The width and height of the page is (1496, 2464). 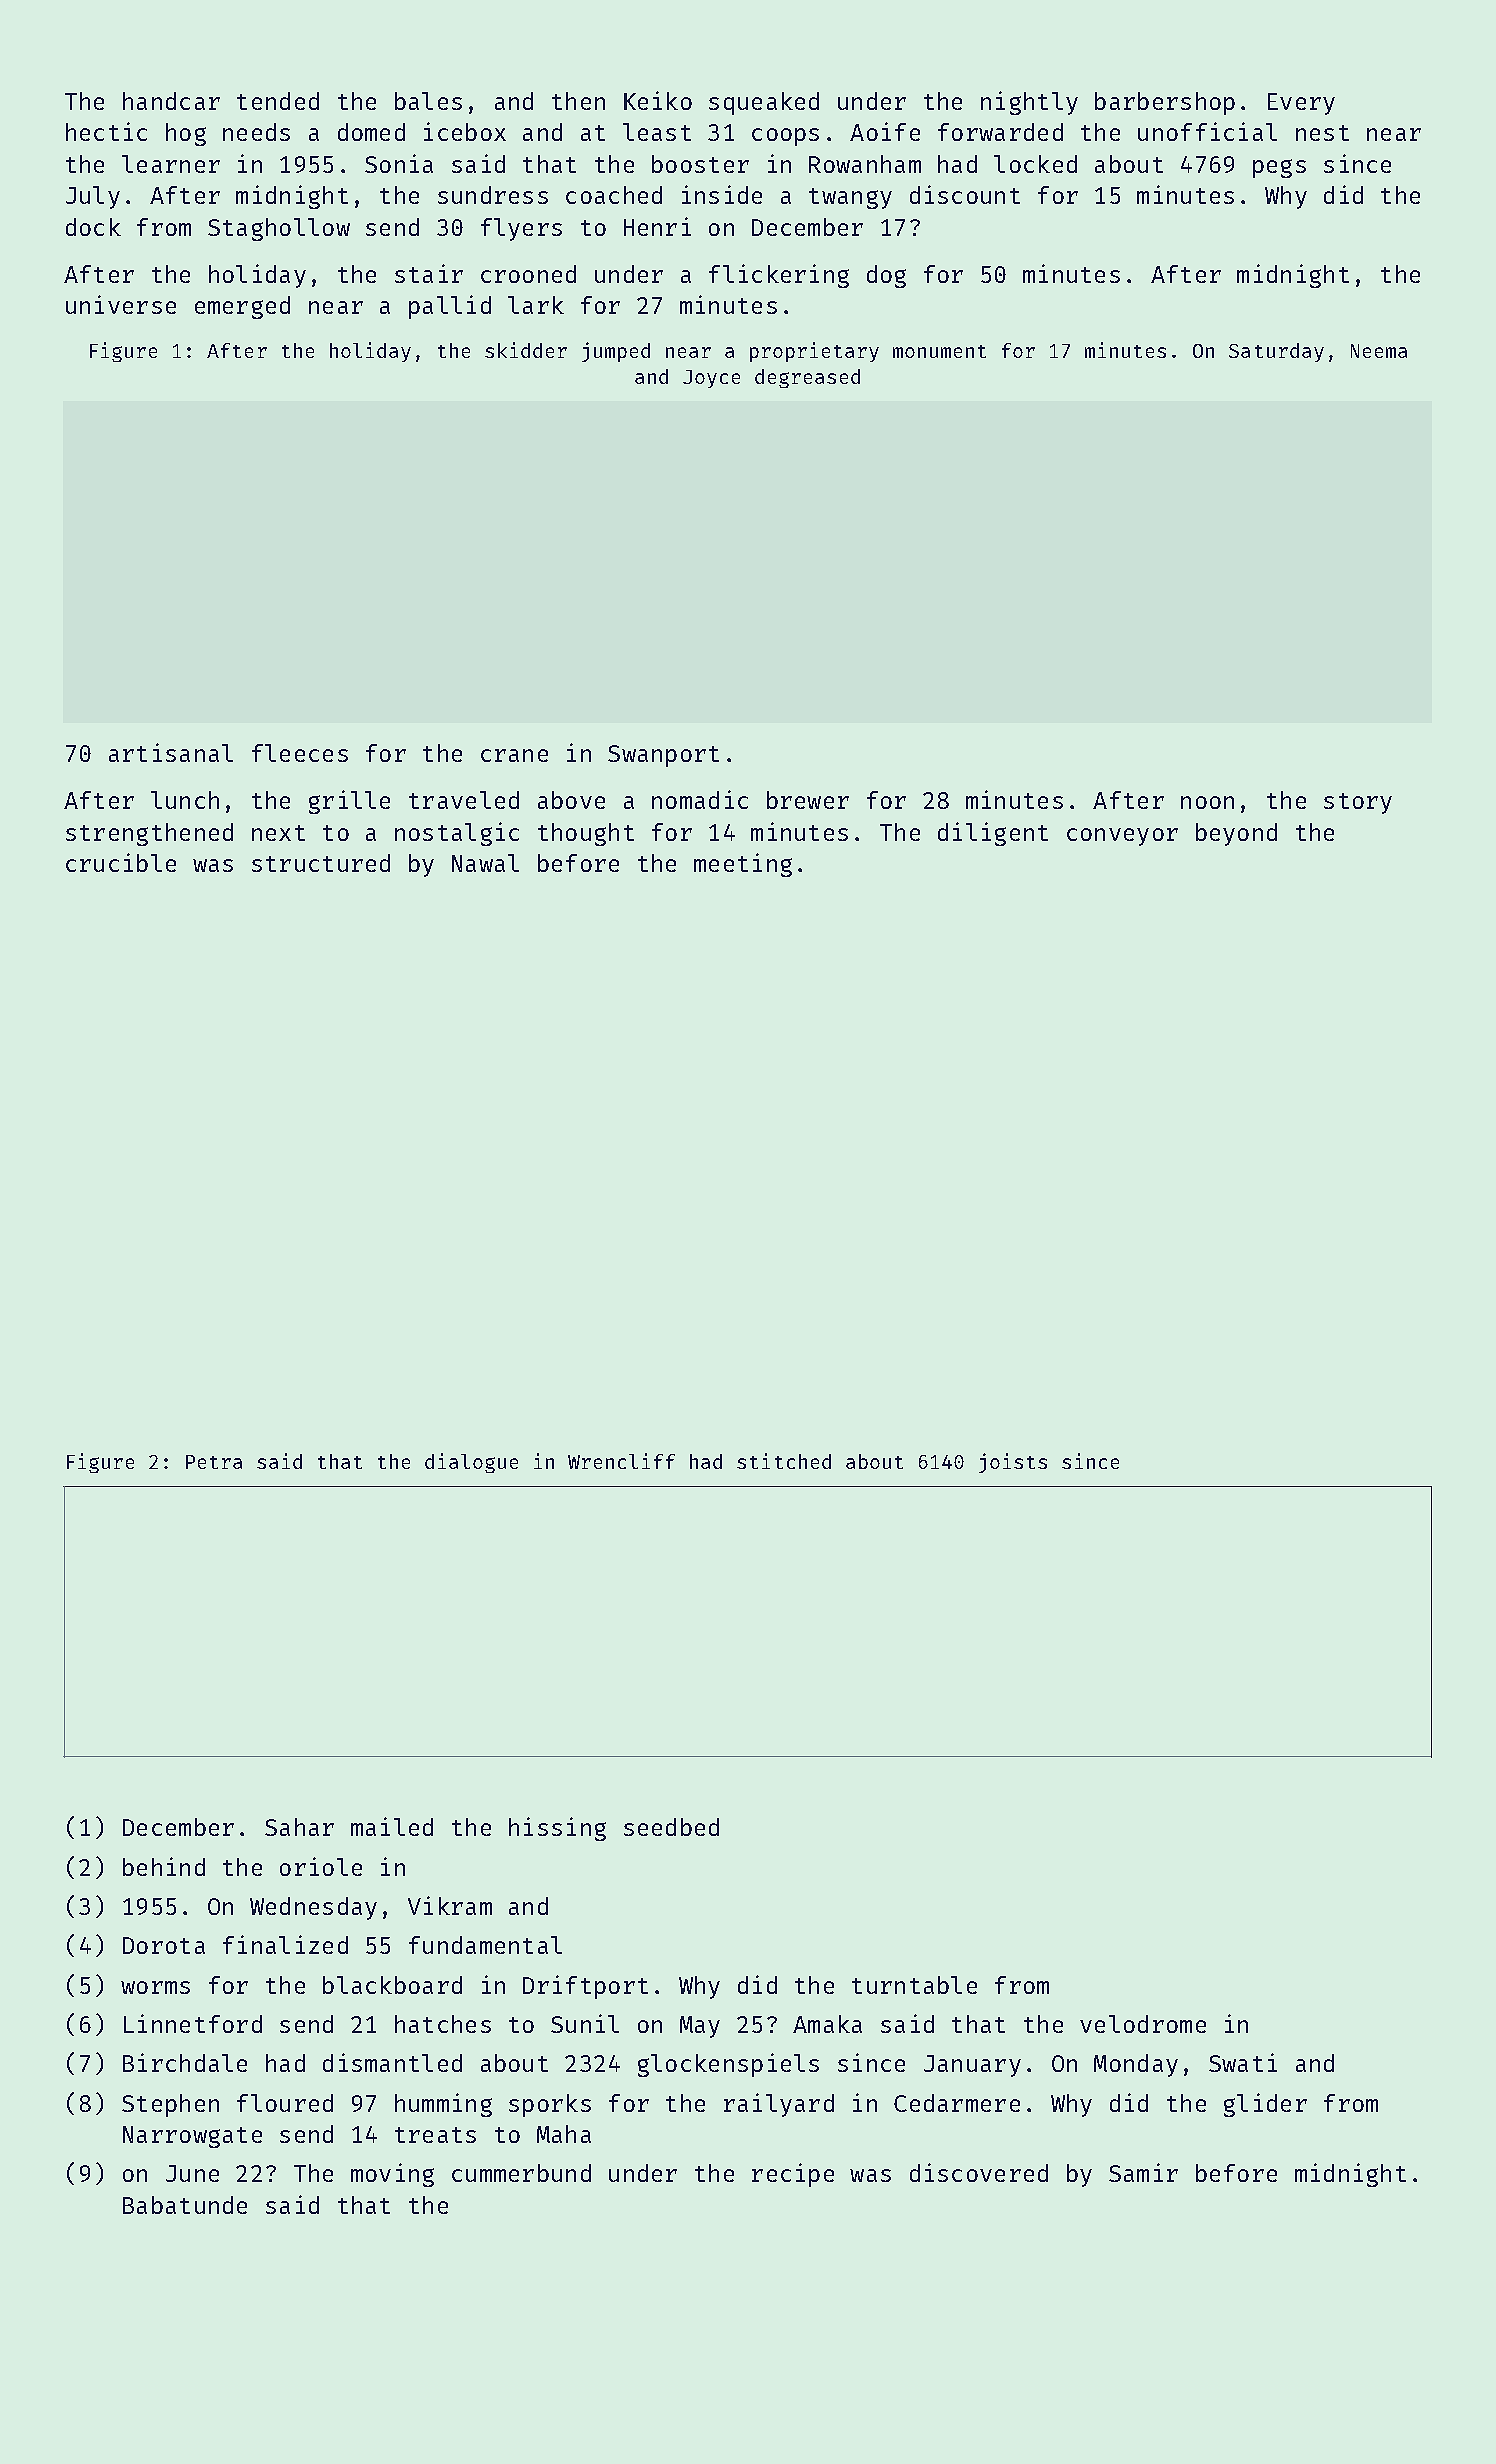 What do you see at coordinates (1013, 1463) in the page?
I see `joists` at bounding box center [1013, 1463].
